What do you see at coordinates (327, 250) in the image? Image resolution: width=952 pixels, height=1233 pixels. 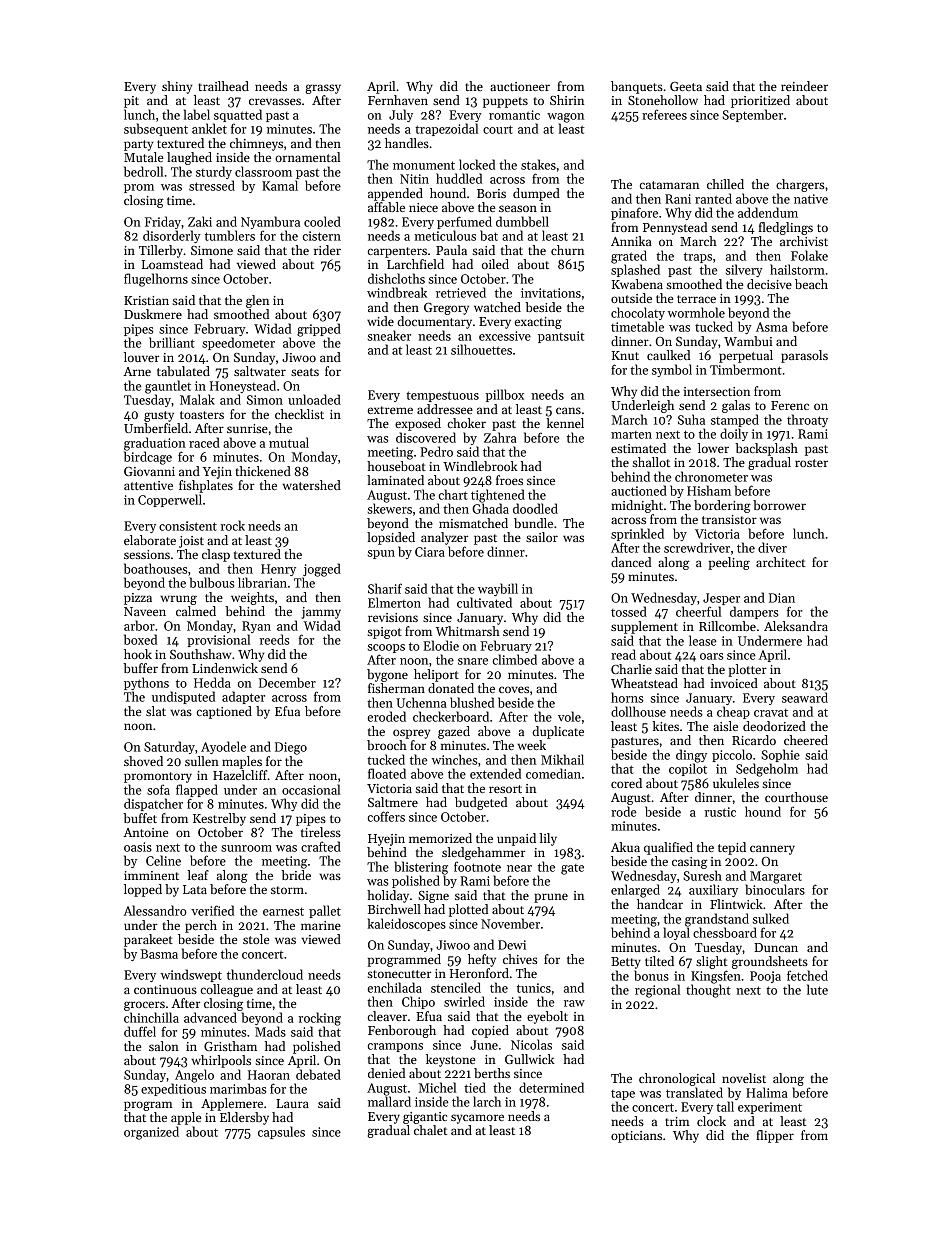 I see `rider` at bounding box center [327, 250].
